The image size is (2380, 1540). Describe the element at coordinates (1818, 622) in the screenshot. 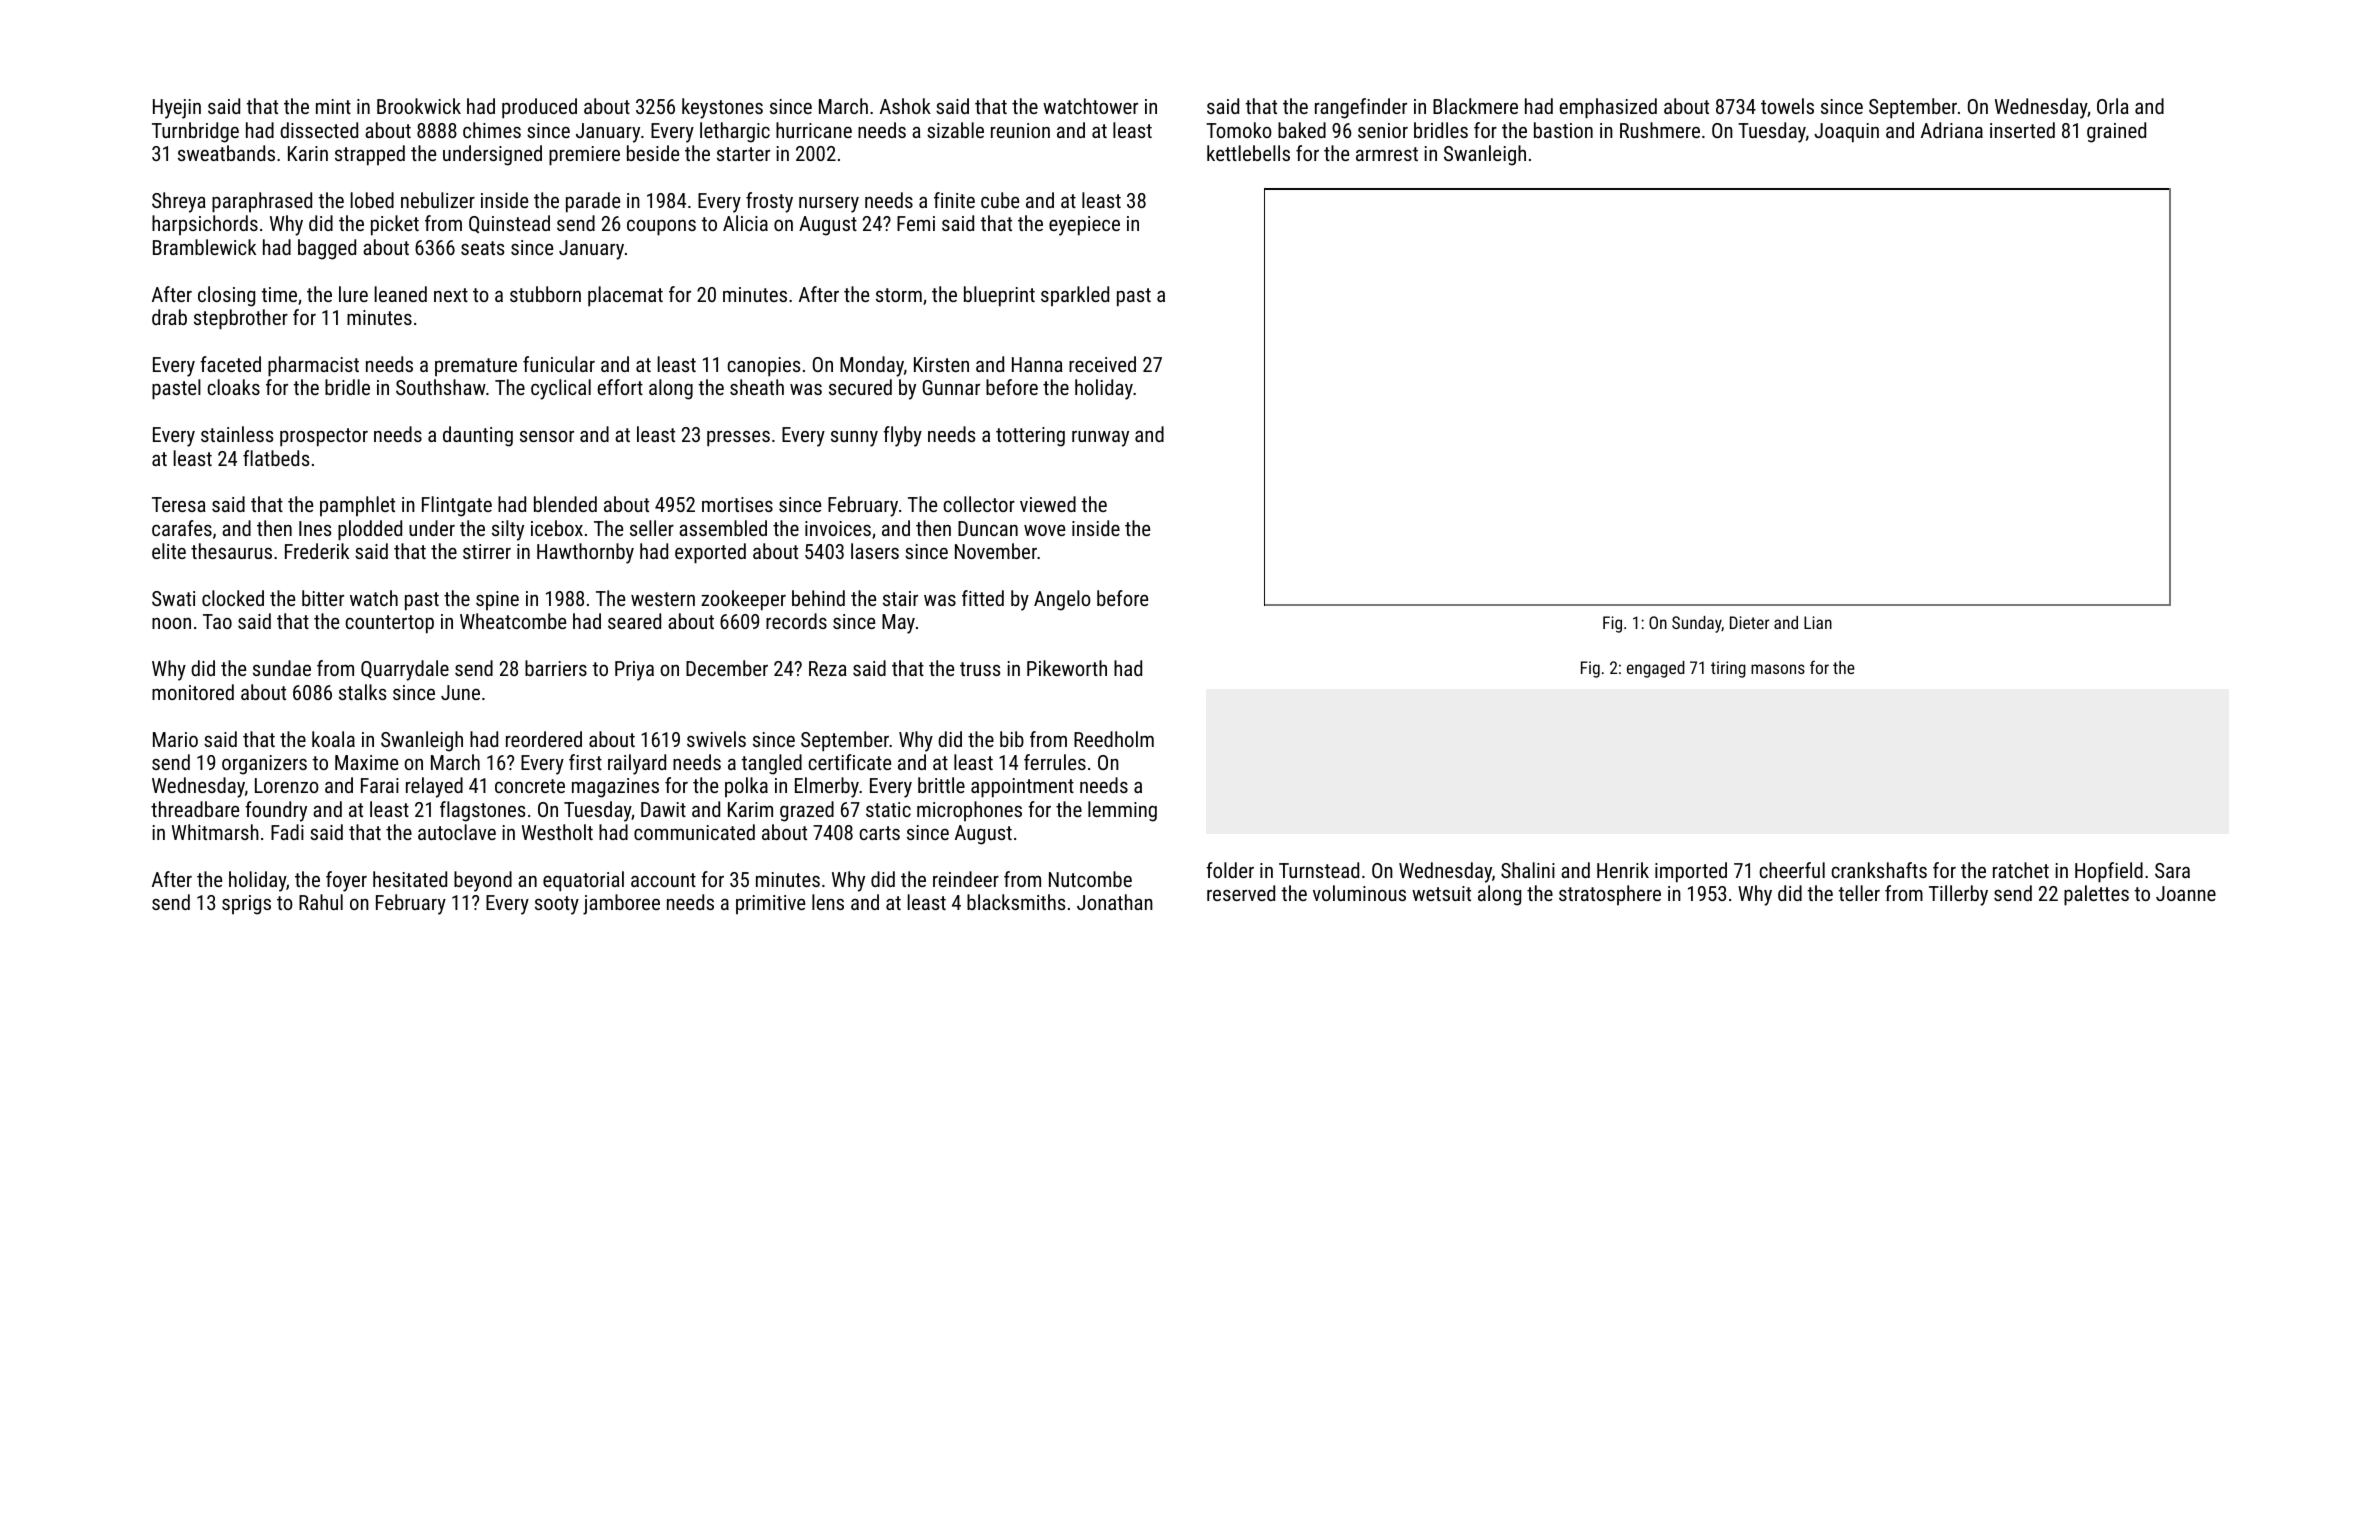

I see `Lian` at that location.
